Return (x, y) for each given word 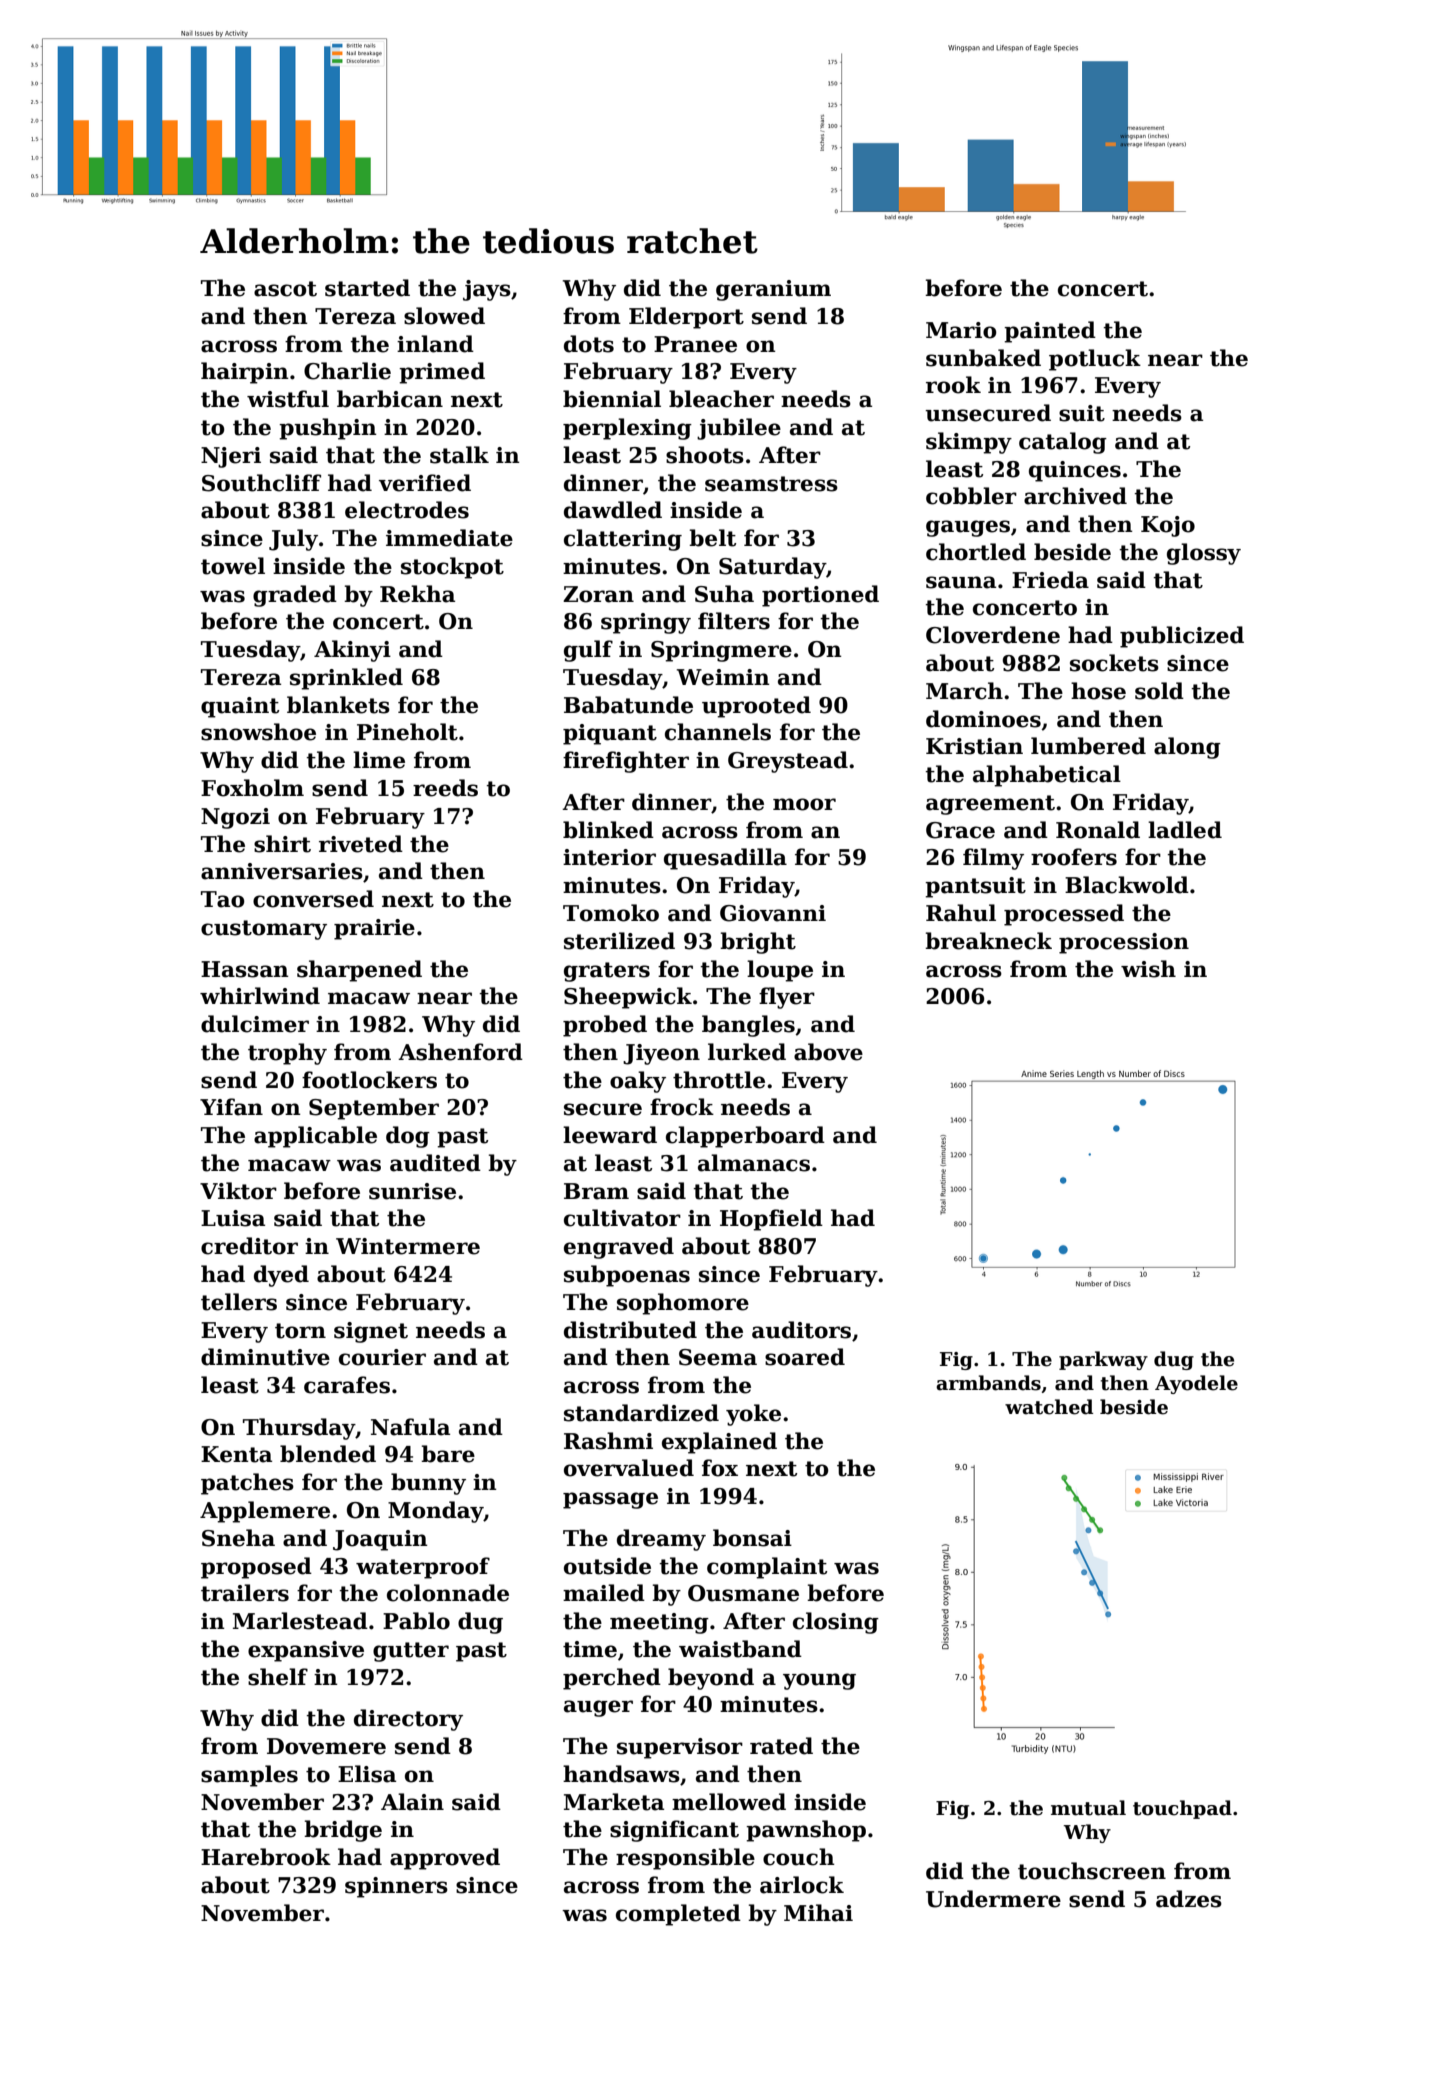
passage (610, 1500)
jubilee (739, 429)
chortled (976, 552)
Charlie (347, 371)
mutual (1088, 1808)
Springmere (721, 651)
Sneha (238, 1538)
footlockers (369, 1080)
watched (1049, 1407)
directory (408, 1720)
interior (609, 857)
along (1187, 748)
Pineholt (407, 732)
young (819, 1681)
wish (1148, 969)
